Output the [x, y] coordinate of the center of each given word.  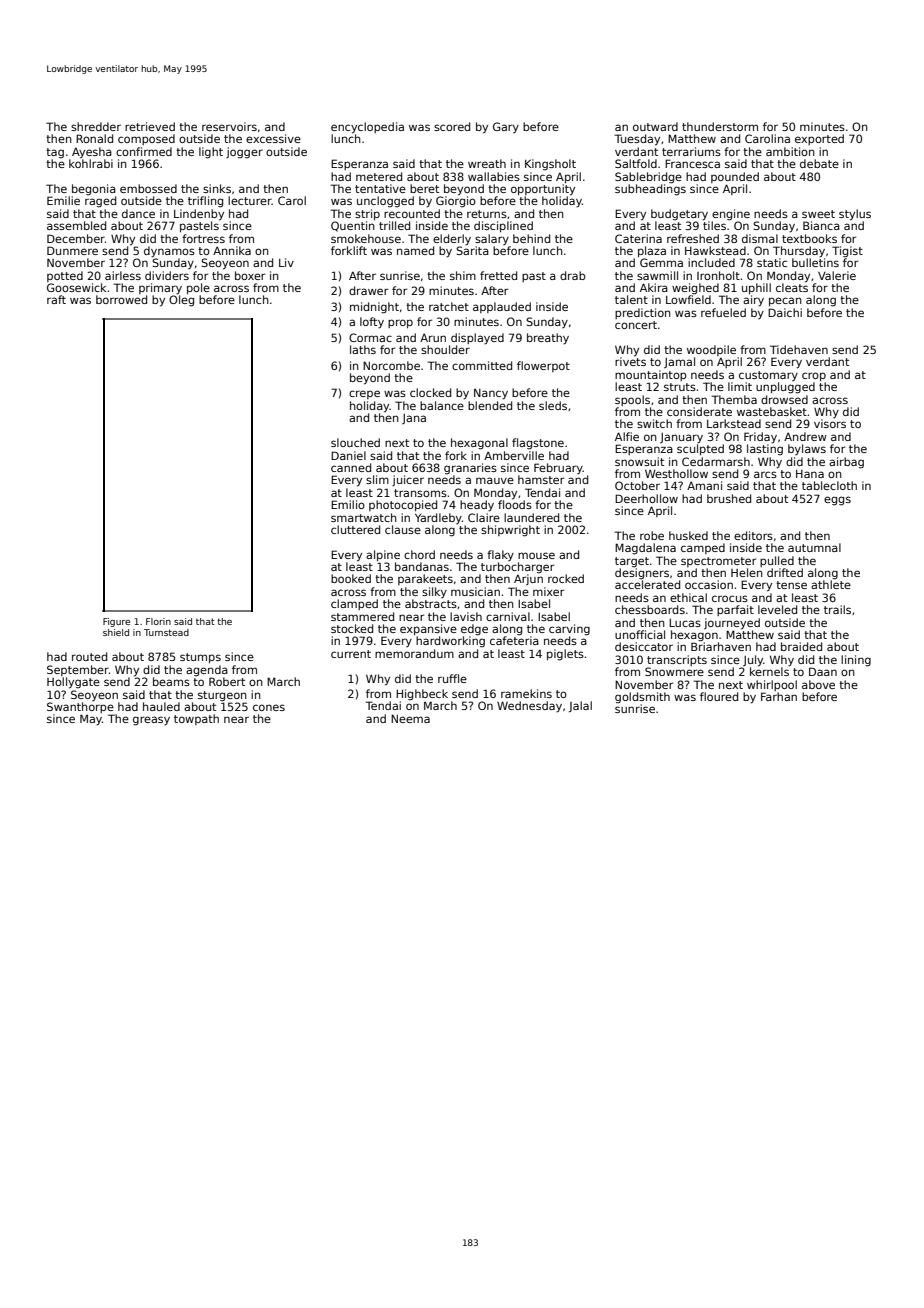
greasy [151, 721]
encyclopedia [367, 128]
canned [351, 467]
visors [830, 423]
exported [819, 139]
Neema [410, 718]
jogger [244, 153]
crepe [364, 394]
